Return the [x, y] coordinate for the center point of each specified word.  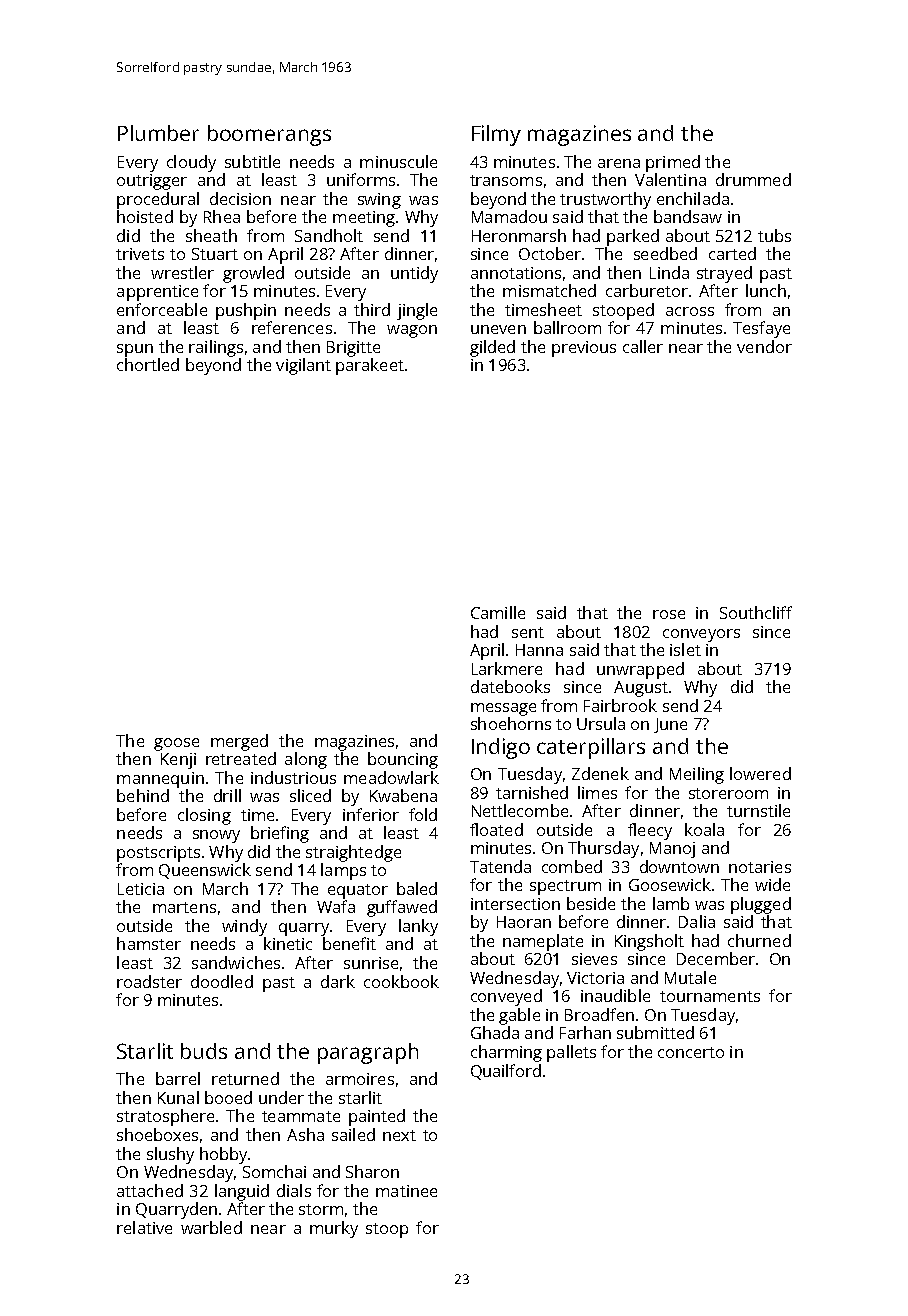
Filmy [496, 135]
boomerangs [269, 135]
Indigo [501, 748]
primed [673, 163]
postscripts [158, 854]
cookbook [401, 981]
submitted [655, 1032]
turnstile [758, 810]
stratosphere [165, 1117]
